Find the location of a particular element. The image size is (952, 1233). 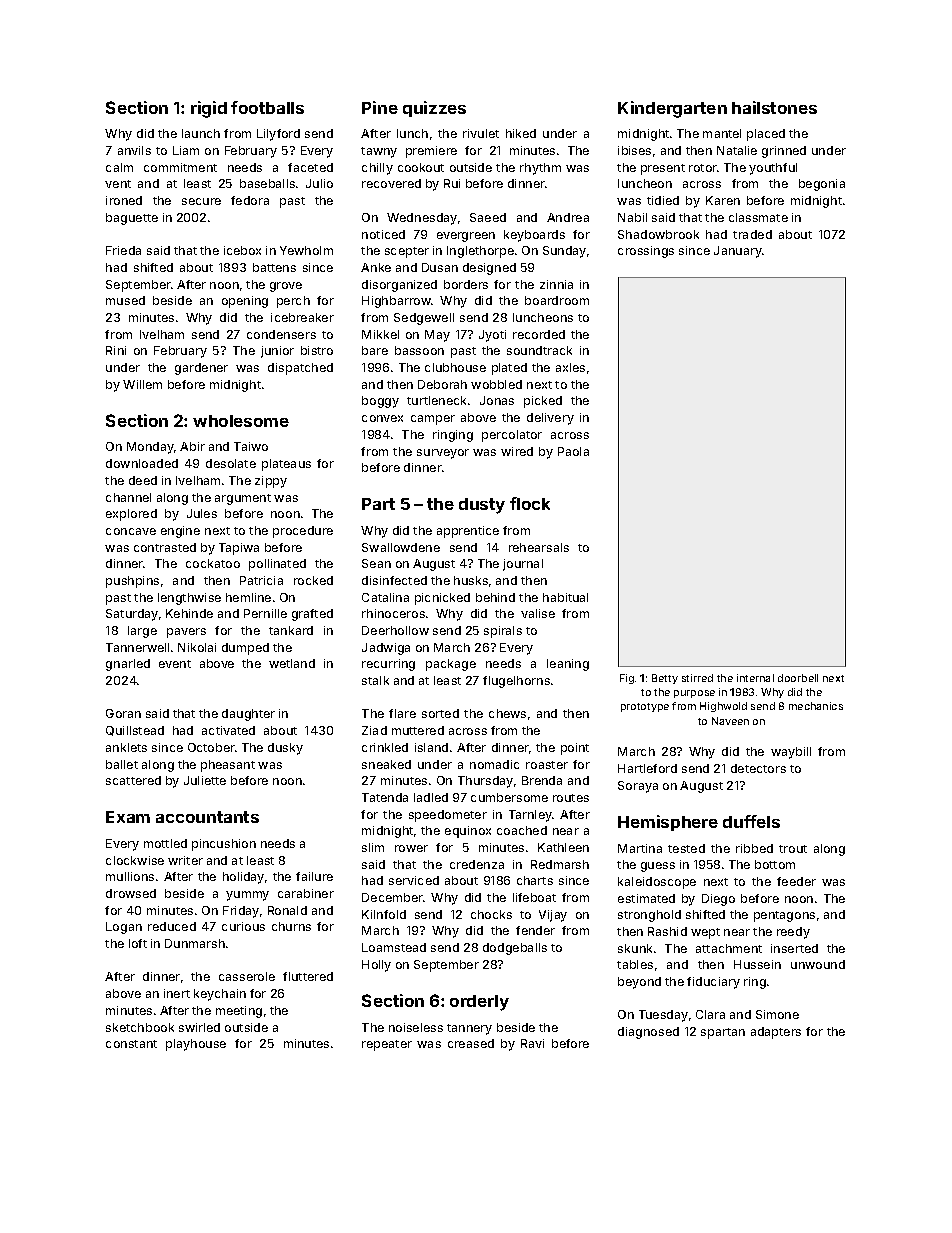

wetland is located at coordinates (292, 663).
